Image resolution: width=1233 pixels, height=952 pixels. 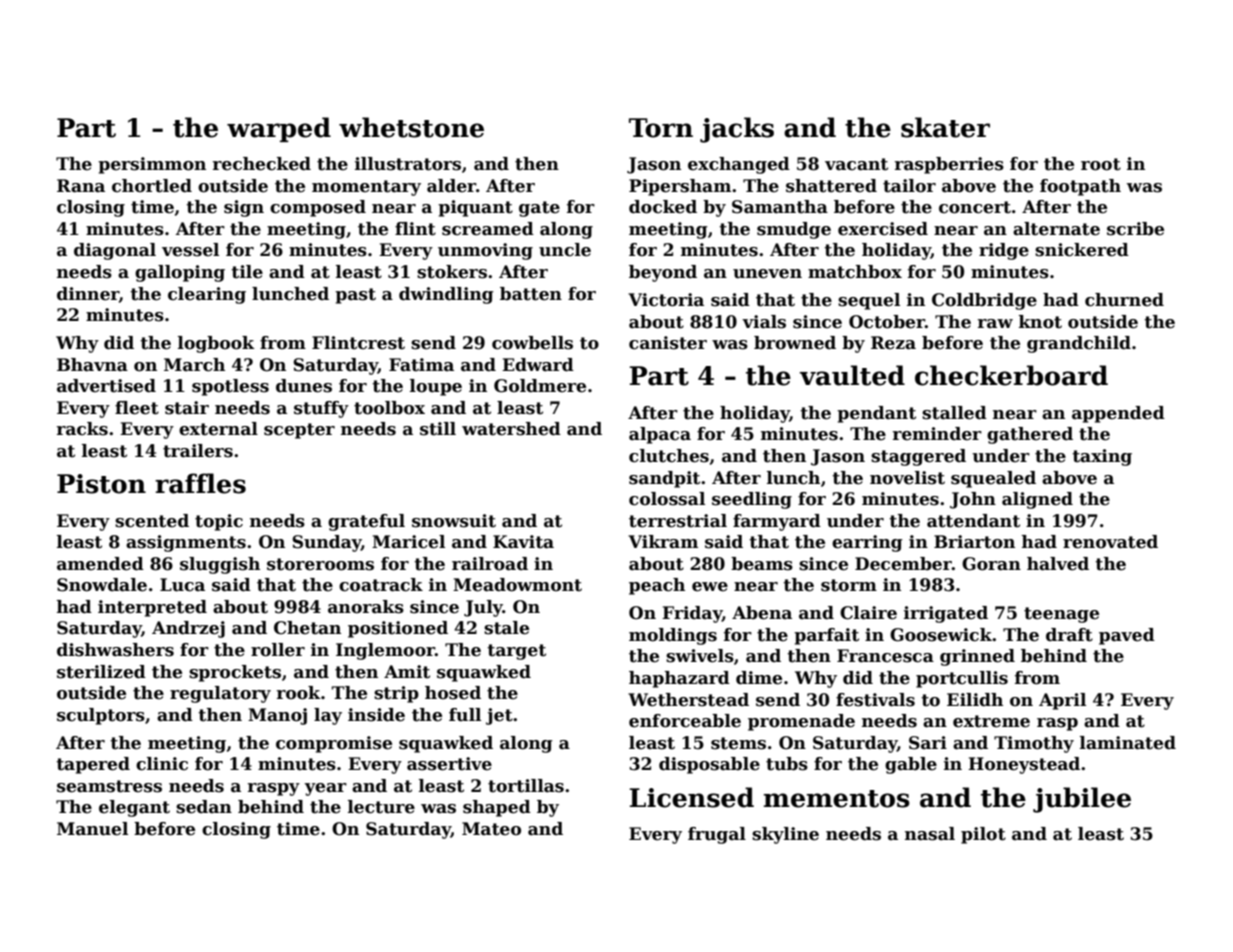 What do you see at coordinates (1118, 414) in the screenshot?
I see `appended` at bounding box center [1118, 414].
